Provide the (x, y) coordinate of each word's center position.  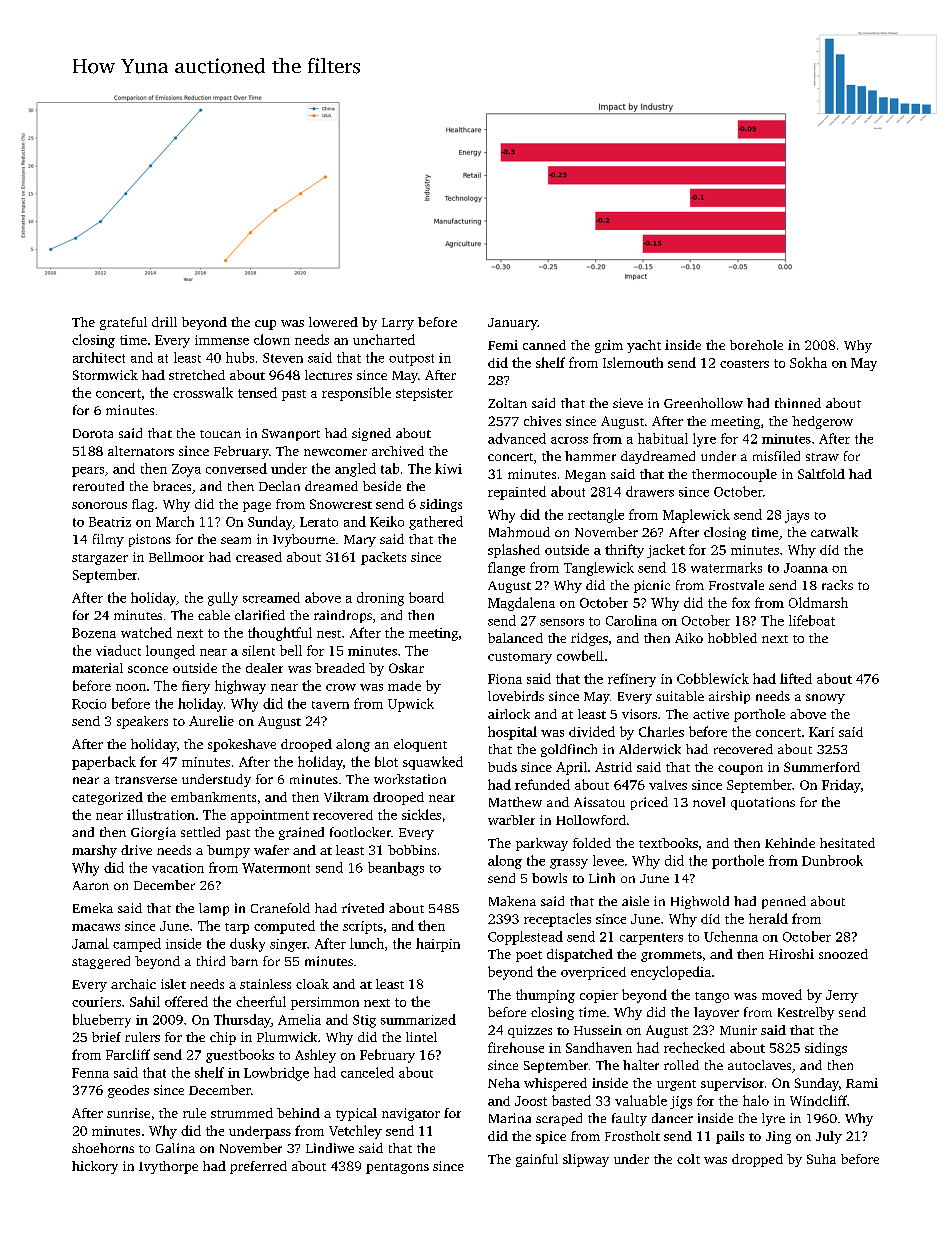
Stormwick (105, 375)
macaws (96, 927)
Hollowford (591, 820)
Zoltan (507, 403)
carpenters (651, 939)
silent (258, 650)
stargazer (100, 559)
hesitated (847, 843)
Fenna (90, 1073)
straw (822, 457)
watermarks (726, 567)
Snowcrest (341, 504)
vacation (178, 868)
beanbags (396, 869)
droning (380, 599)
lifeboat (812, 620)
